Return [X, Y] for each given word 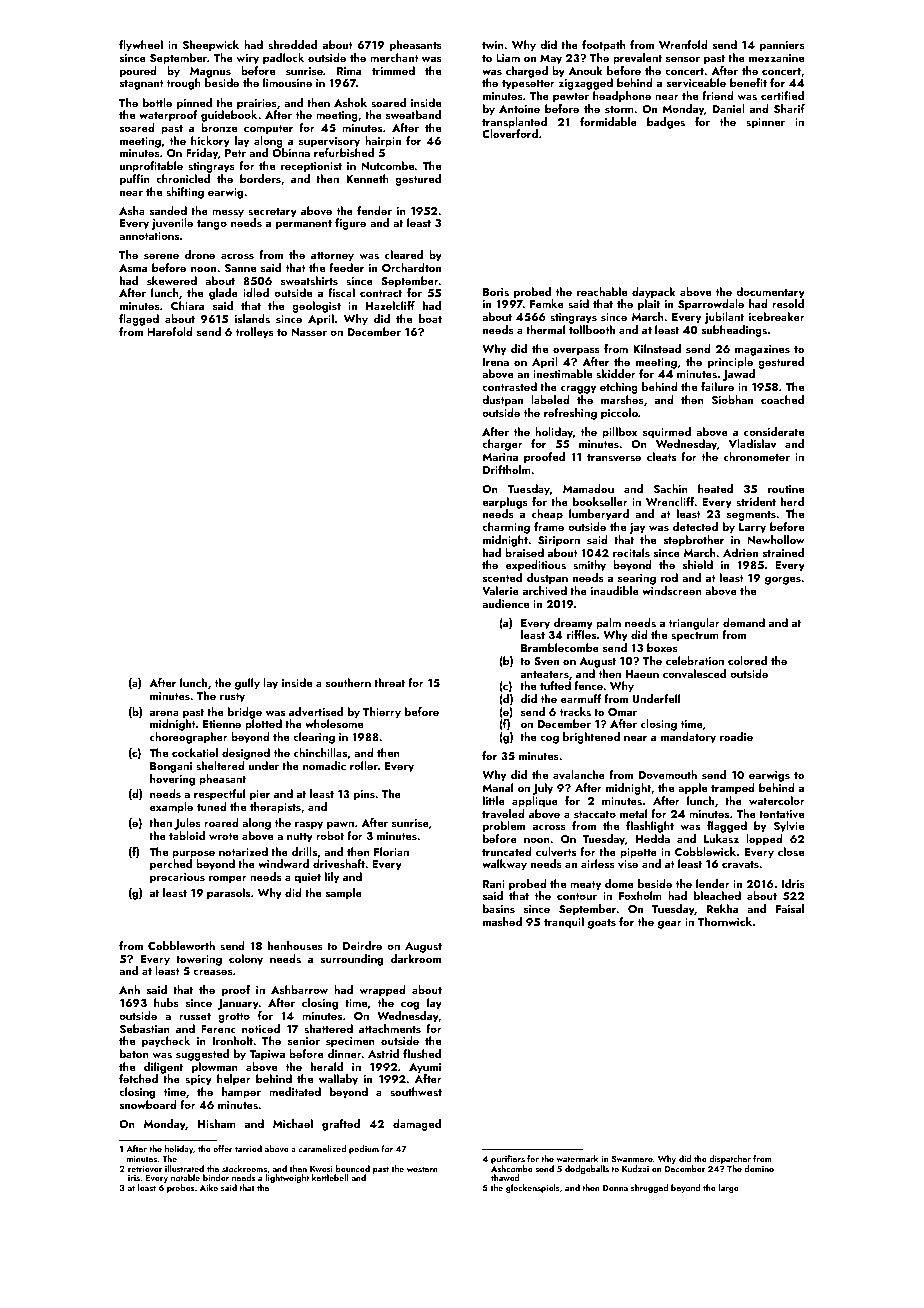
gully [247, 684]
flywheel [141, 46]
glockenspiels [533, 1188]
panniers [782, 46]
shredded [292, 44]
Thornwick [725, 921]
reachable [602, 291]
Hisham [217, 1123]
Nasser [309, 332]
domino [759, 1168]
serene [161, 256]
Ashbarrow [299, 989]
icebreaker [777, 316]
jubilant [724, 318]
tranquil [564, 923]
